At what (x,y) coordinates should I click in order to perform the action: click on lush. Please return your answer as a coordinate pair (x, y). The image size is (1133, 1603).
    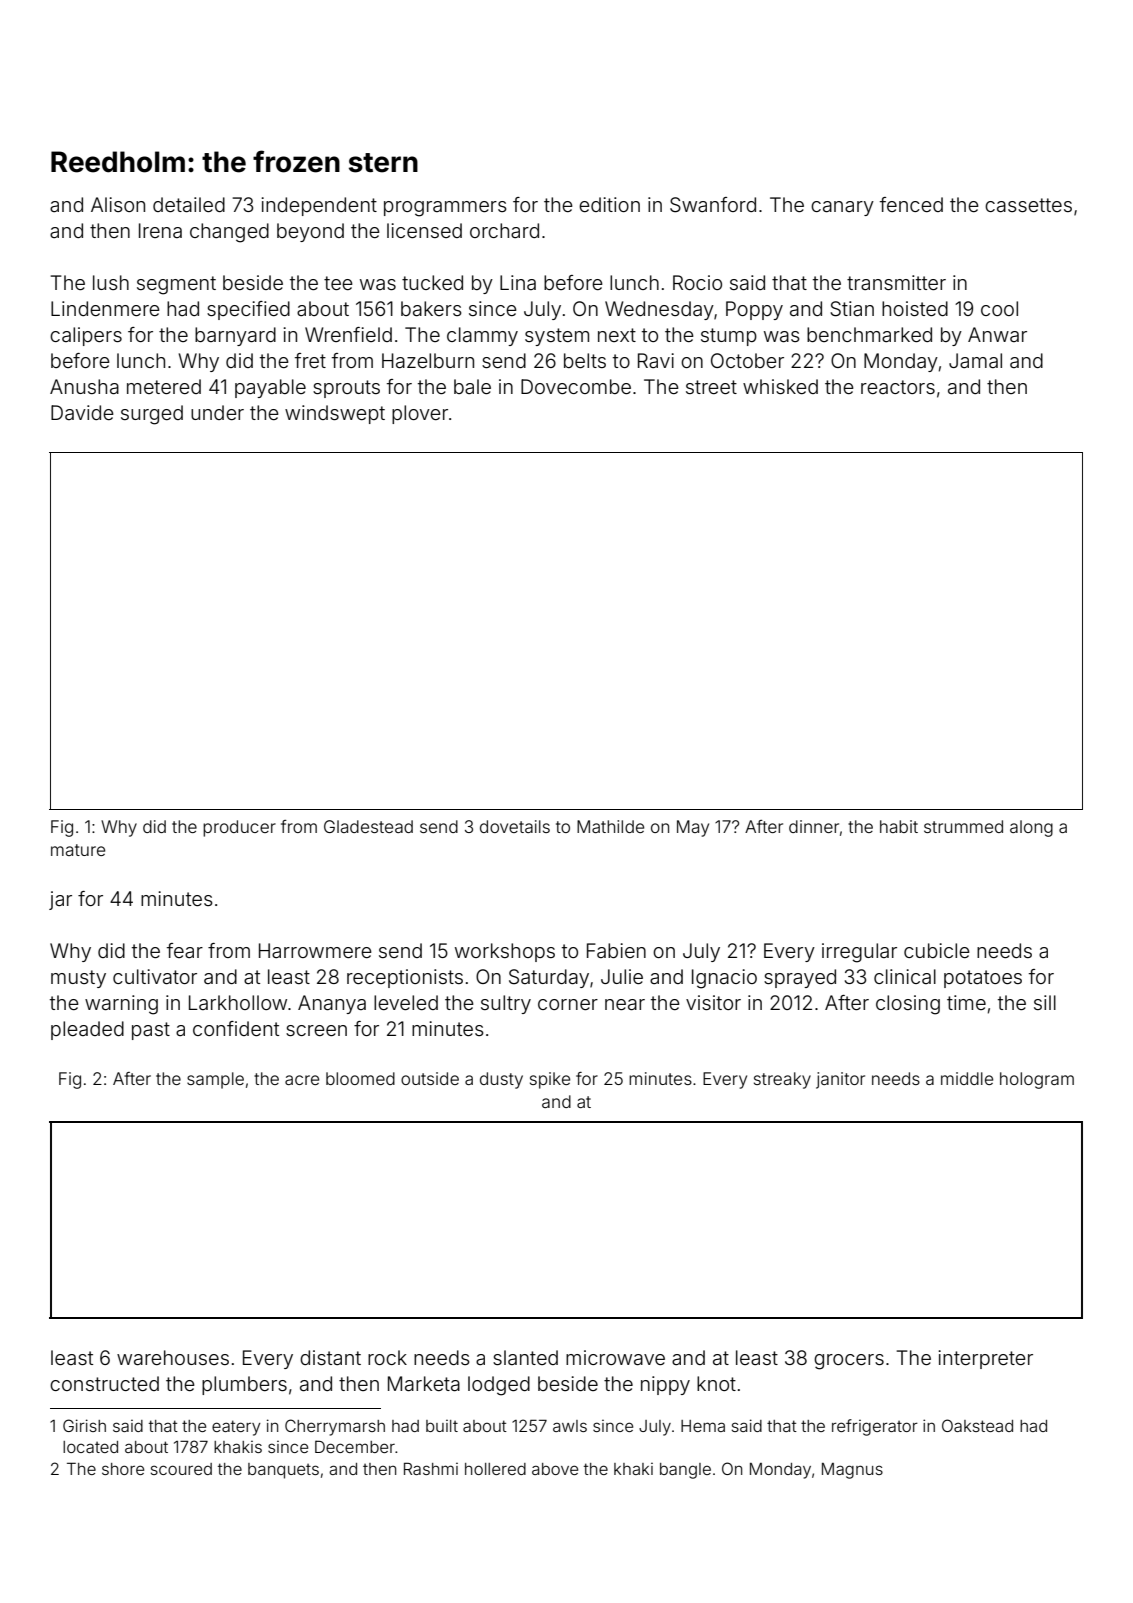
    Looking at the image, I should click on (111, 282).
